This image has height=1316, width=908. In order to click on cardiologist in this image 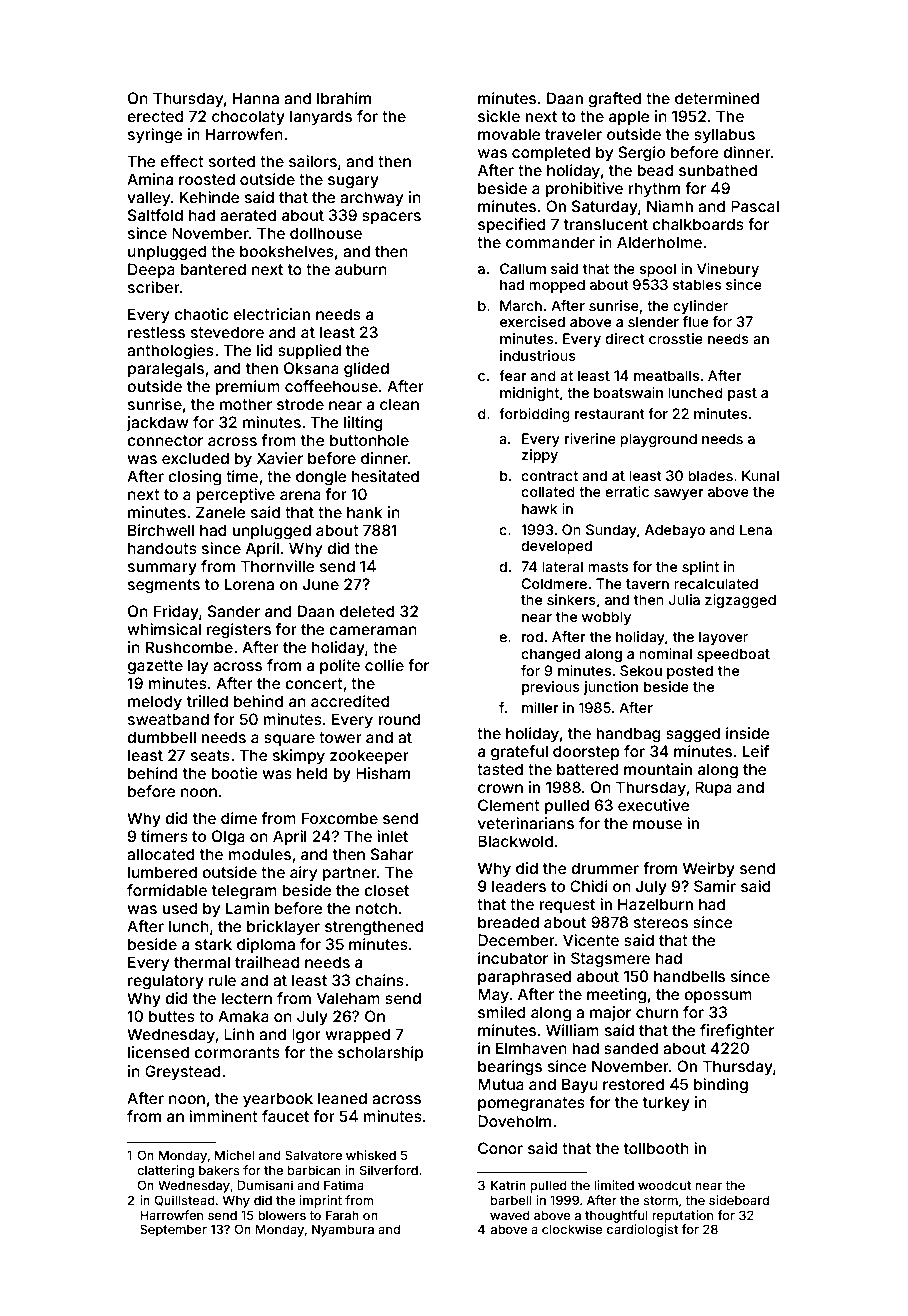, I will do `click(642, 1230)`.
